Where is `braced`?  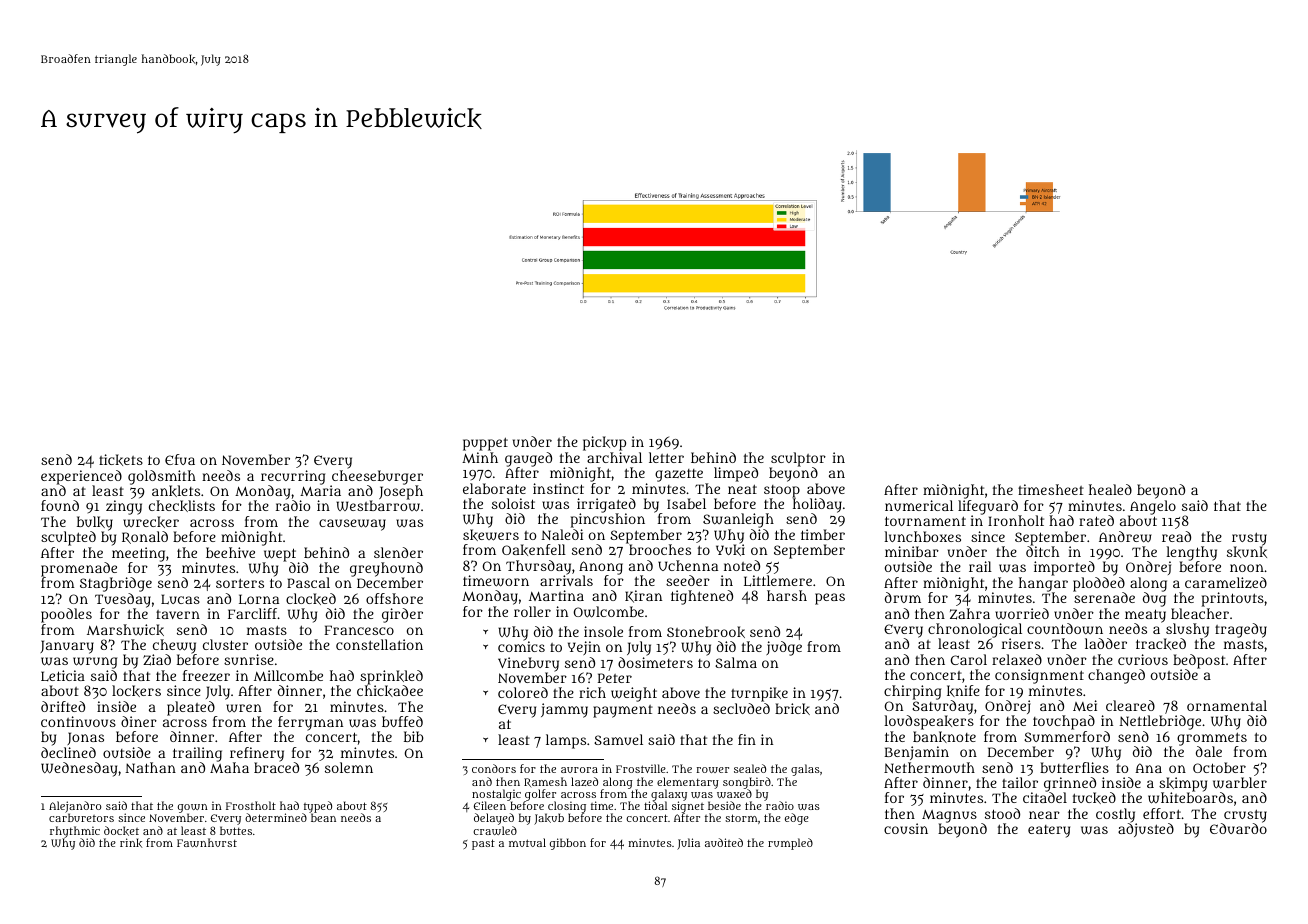
braced is located at coordinates (276, 767).
